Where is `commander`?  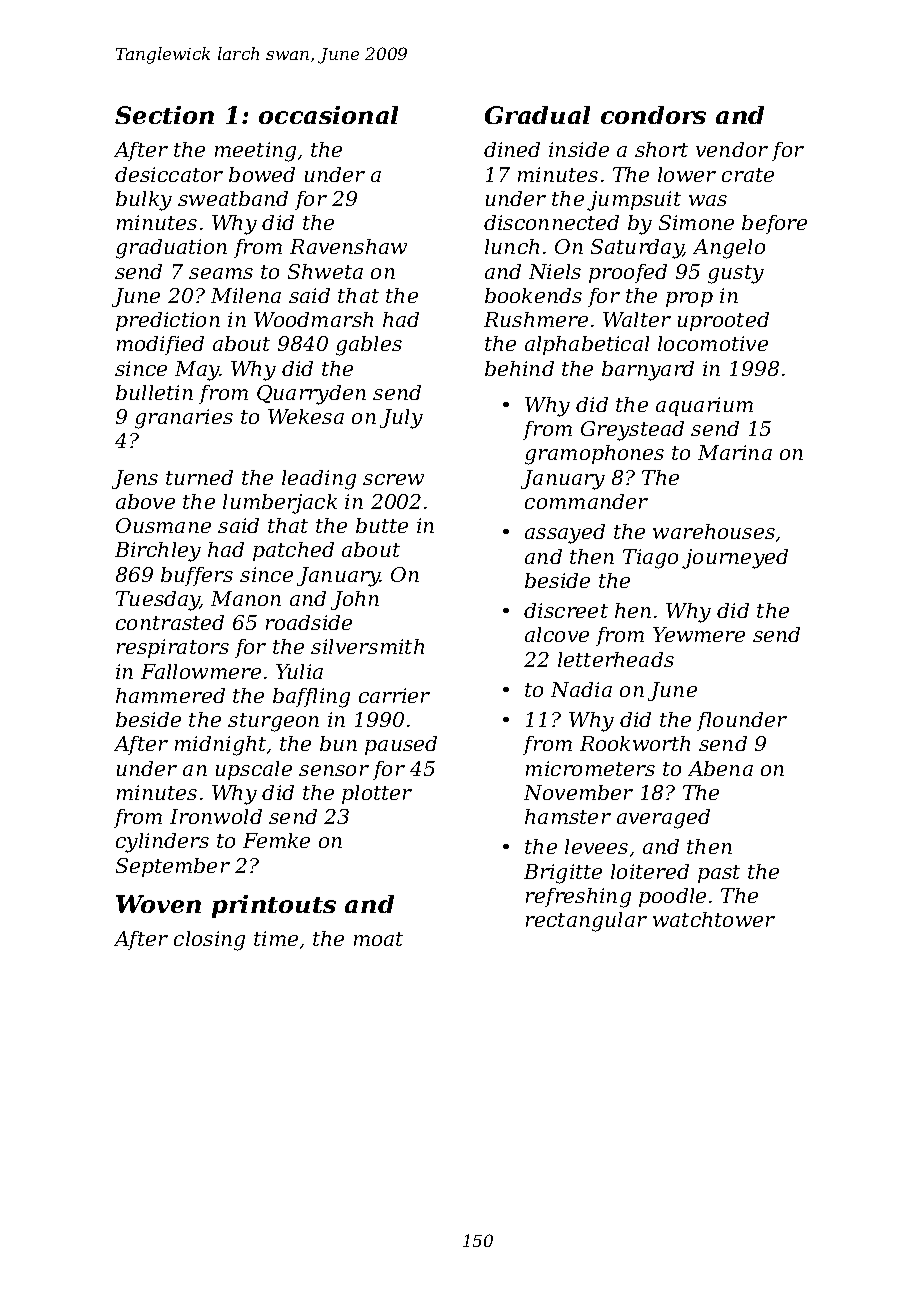
commander is located at coordinates (586, 501).
